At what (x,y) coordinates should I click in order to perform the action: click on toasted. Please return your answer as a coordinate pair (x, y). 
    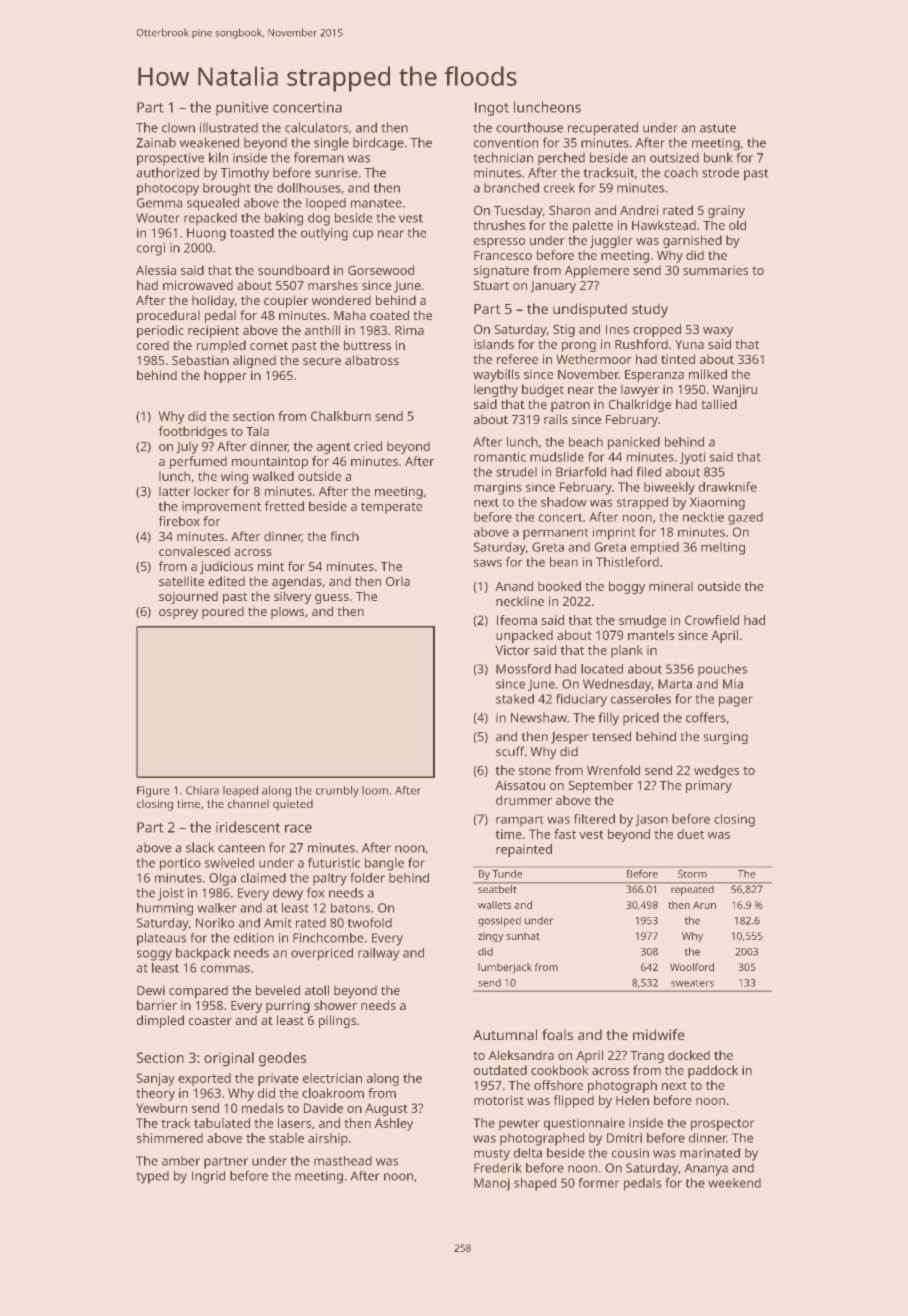
    Looking at the image, I should click on (252, 233).
